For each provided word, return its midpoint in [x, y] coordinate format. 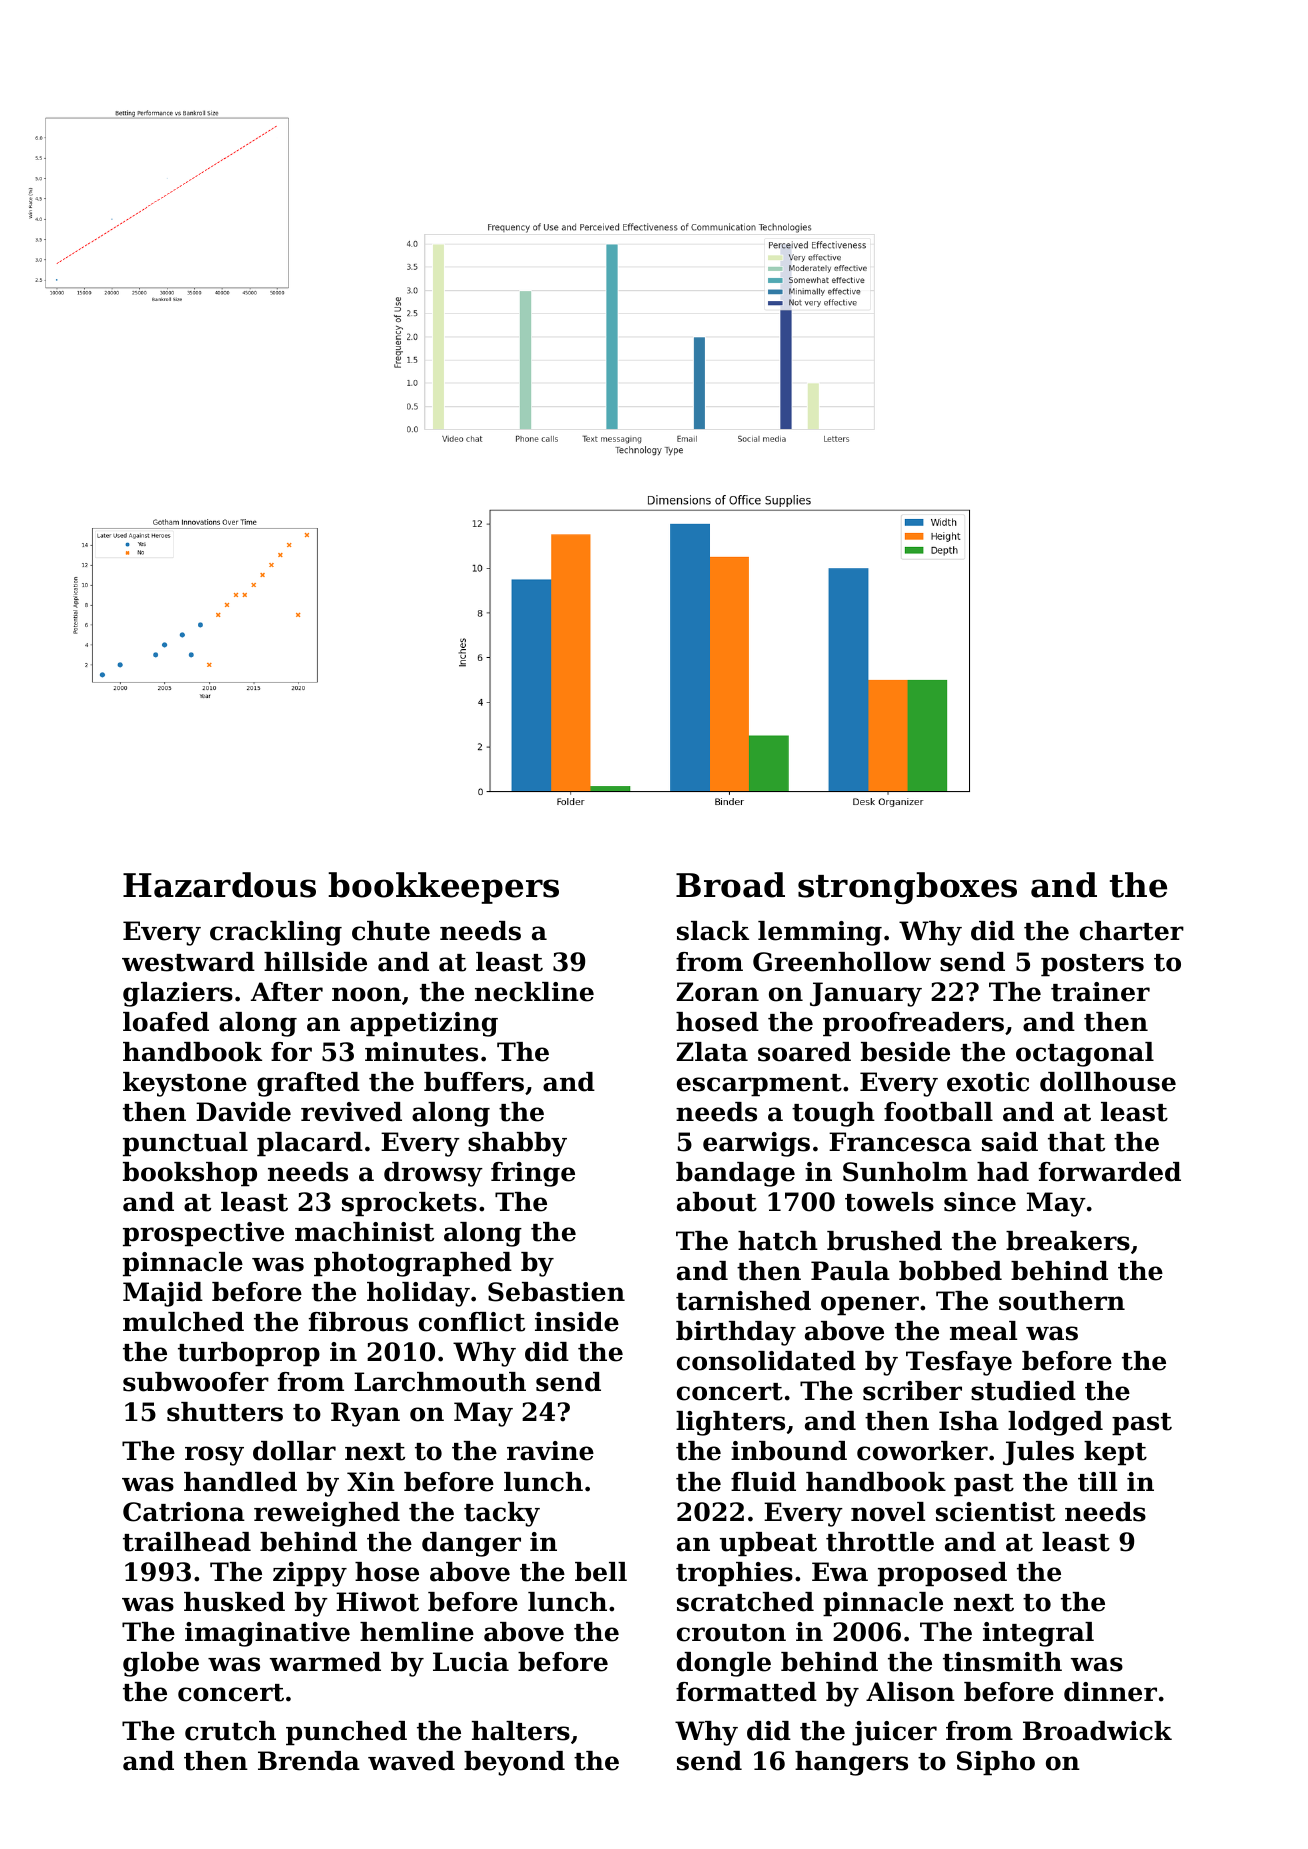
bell [601, 1572]
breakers [1068, 1241]
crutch [230, 1731]
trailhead [187, 1542]
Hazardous [219, 885]
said [1010, 1142]
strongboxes [907, 888]
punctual [185, 1144]
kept [1115, 1453]
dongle [724, 1664]
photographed [413, 1264]
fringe [533, 1174]
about [717, 1202]
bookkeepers [443, 888]
